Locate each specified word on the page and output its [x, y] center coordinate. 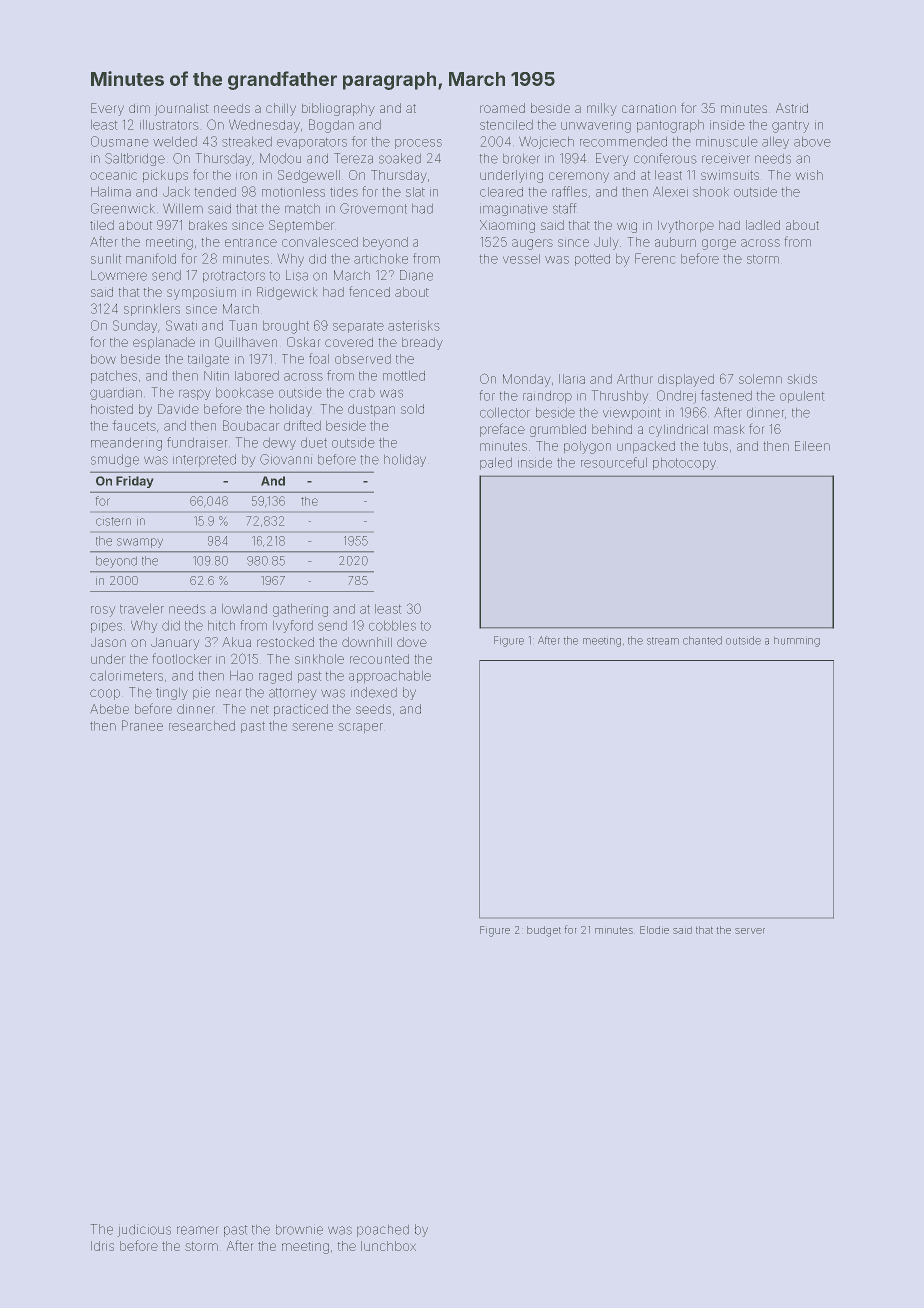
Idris [102, 1246]
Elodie [654, 930]
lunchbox [388, 1246]
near [228, 693]
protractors [234, 276]
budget [544, 931]
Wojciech [546, 143]
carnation [649, 108]
